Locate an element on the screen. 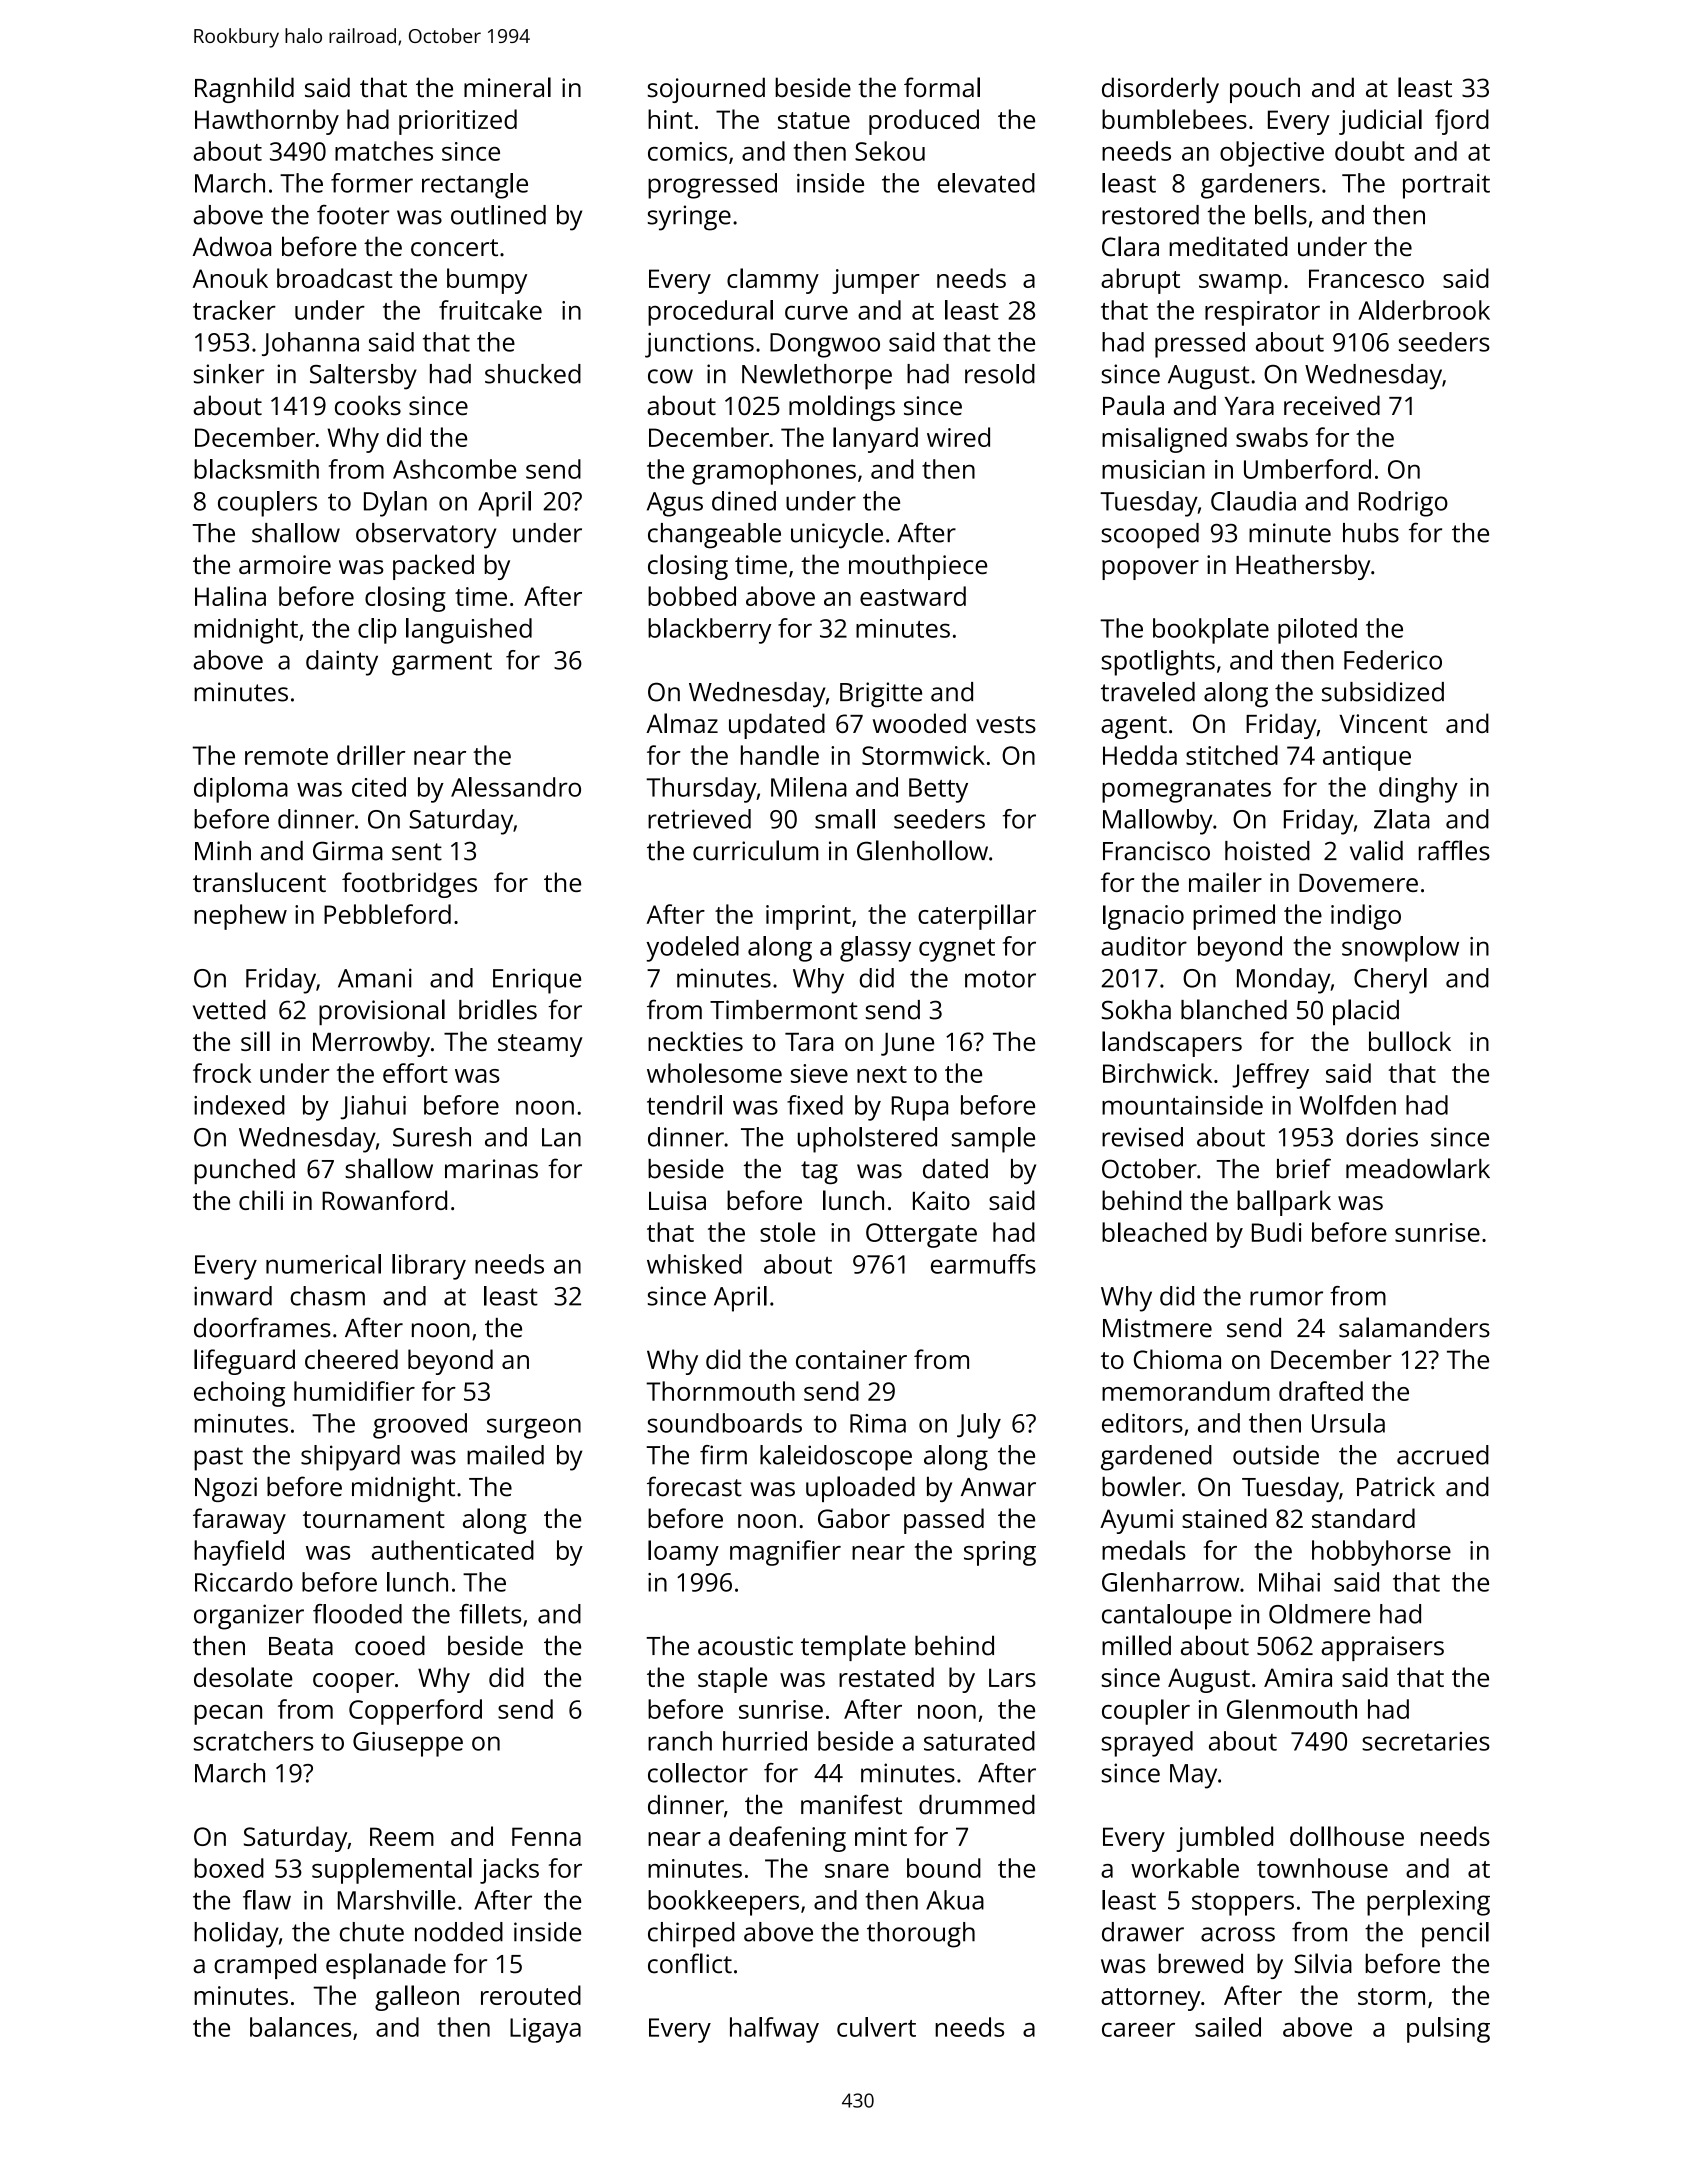 This screenshot has height=2178, width=1683. mouthpiece is located at coordinates (918, 567).
